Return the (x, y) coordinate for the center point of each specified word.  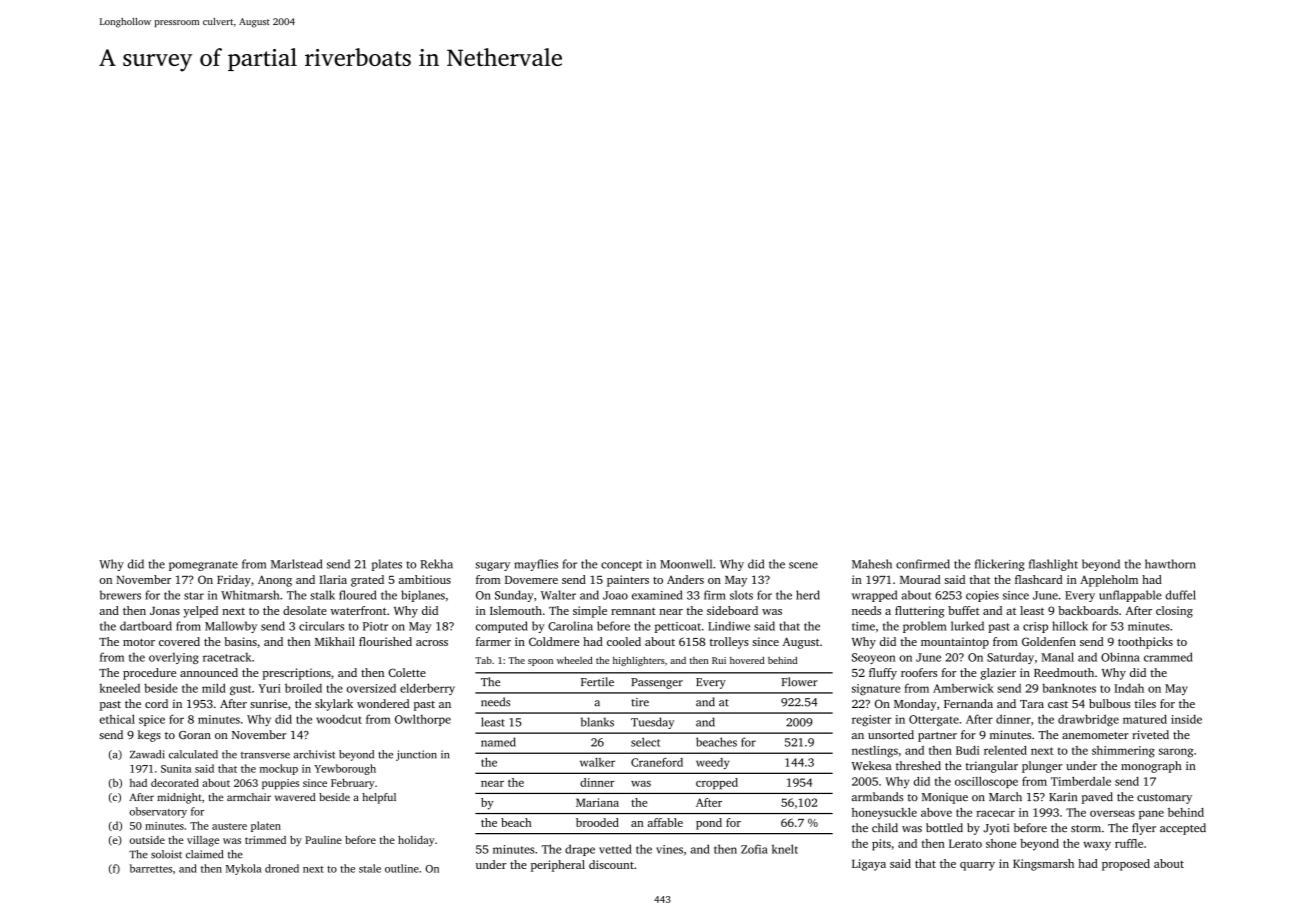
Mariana (597, 802)
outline (402, 868)
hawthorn (1170, 564)
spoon (540, 662)
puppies (280, 784)
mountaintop (955, 643)
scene (803, 565)
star (194, 596)
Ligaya (869, 865)
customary (1164, 799)
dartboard (146, 626)
